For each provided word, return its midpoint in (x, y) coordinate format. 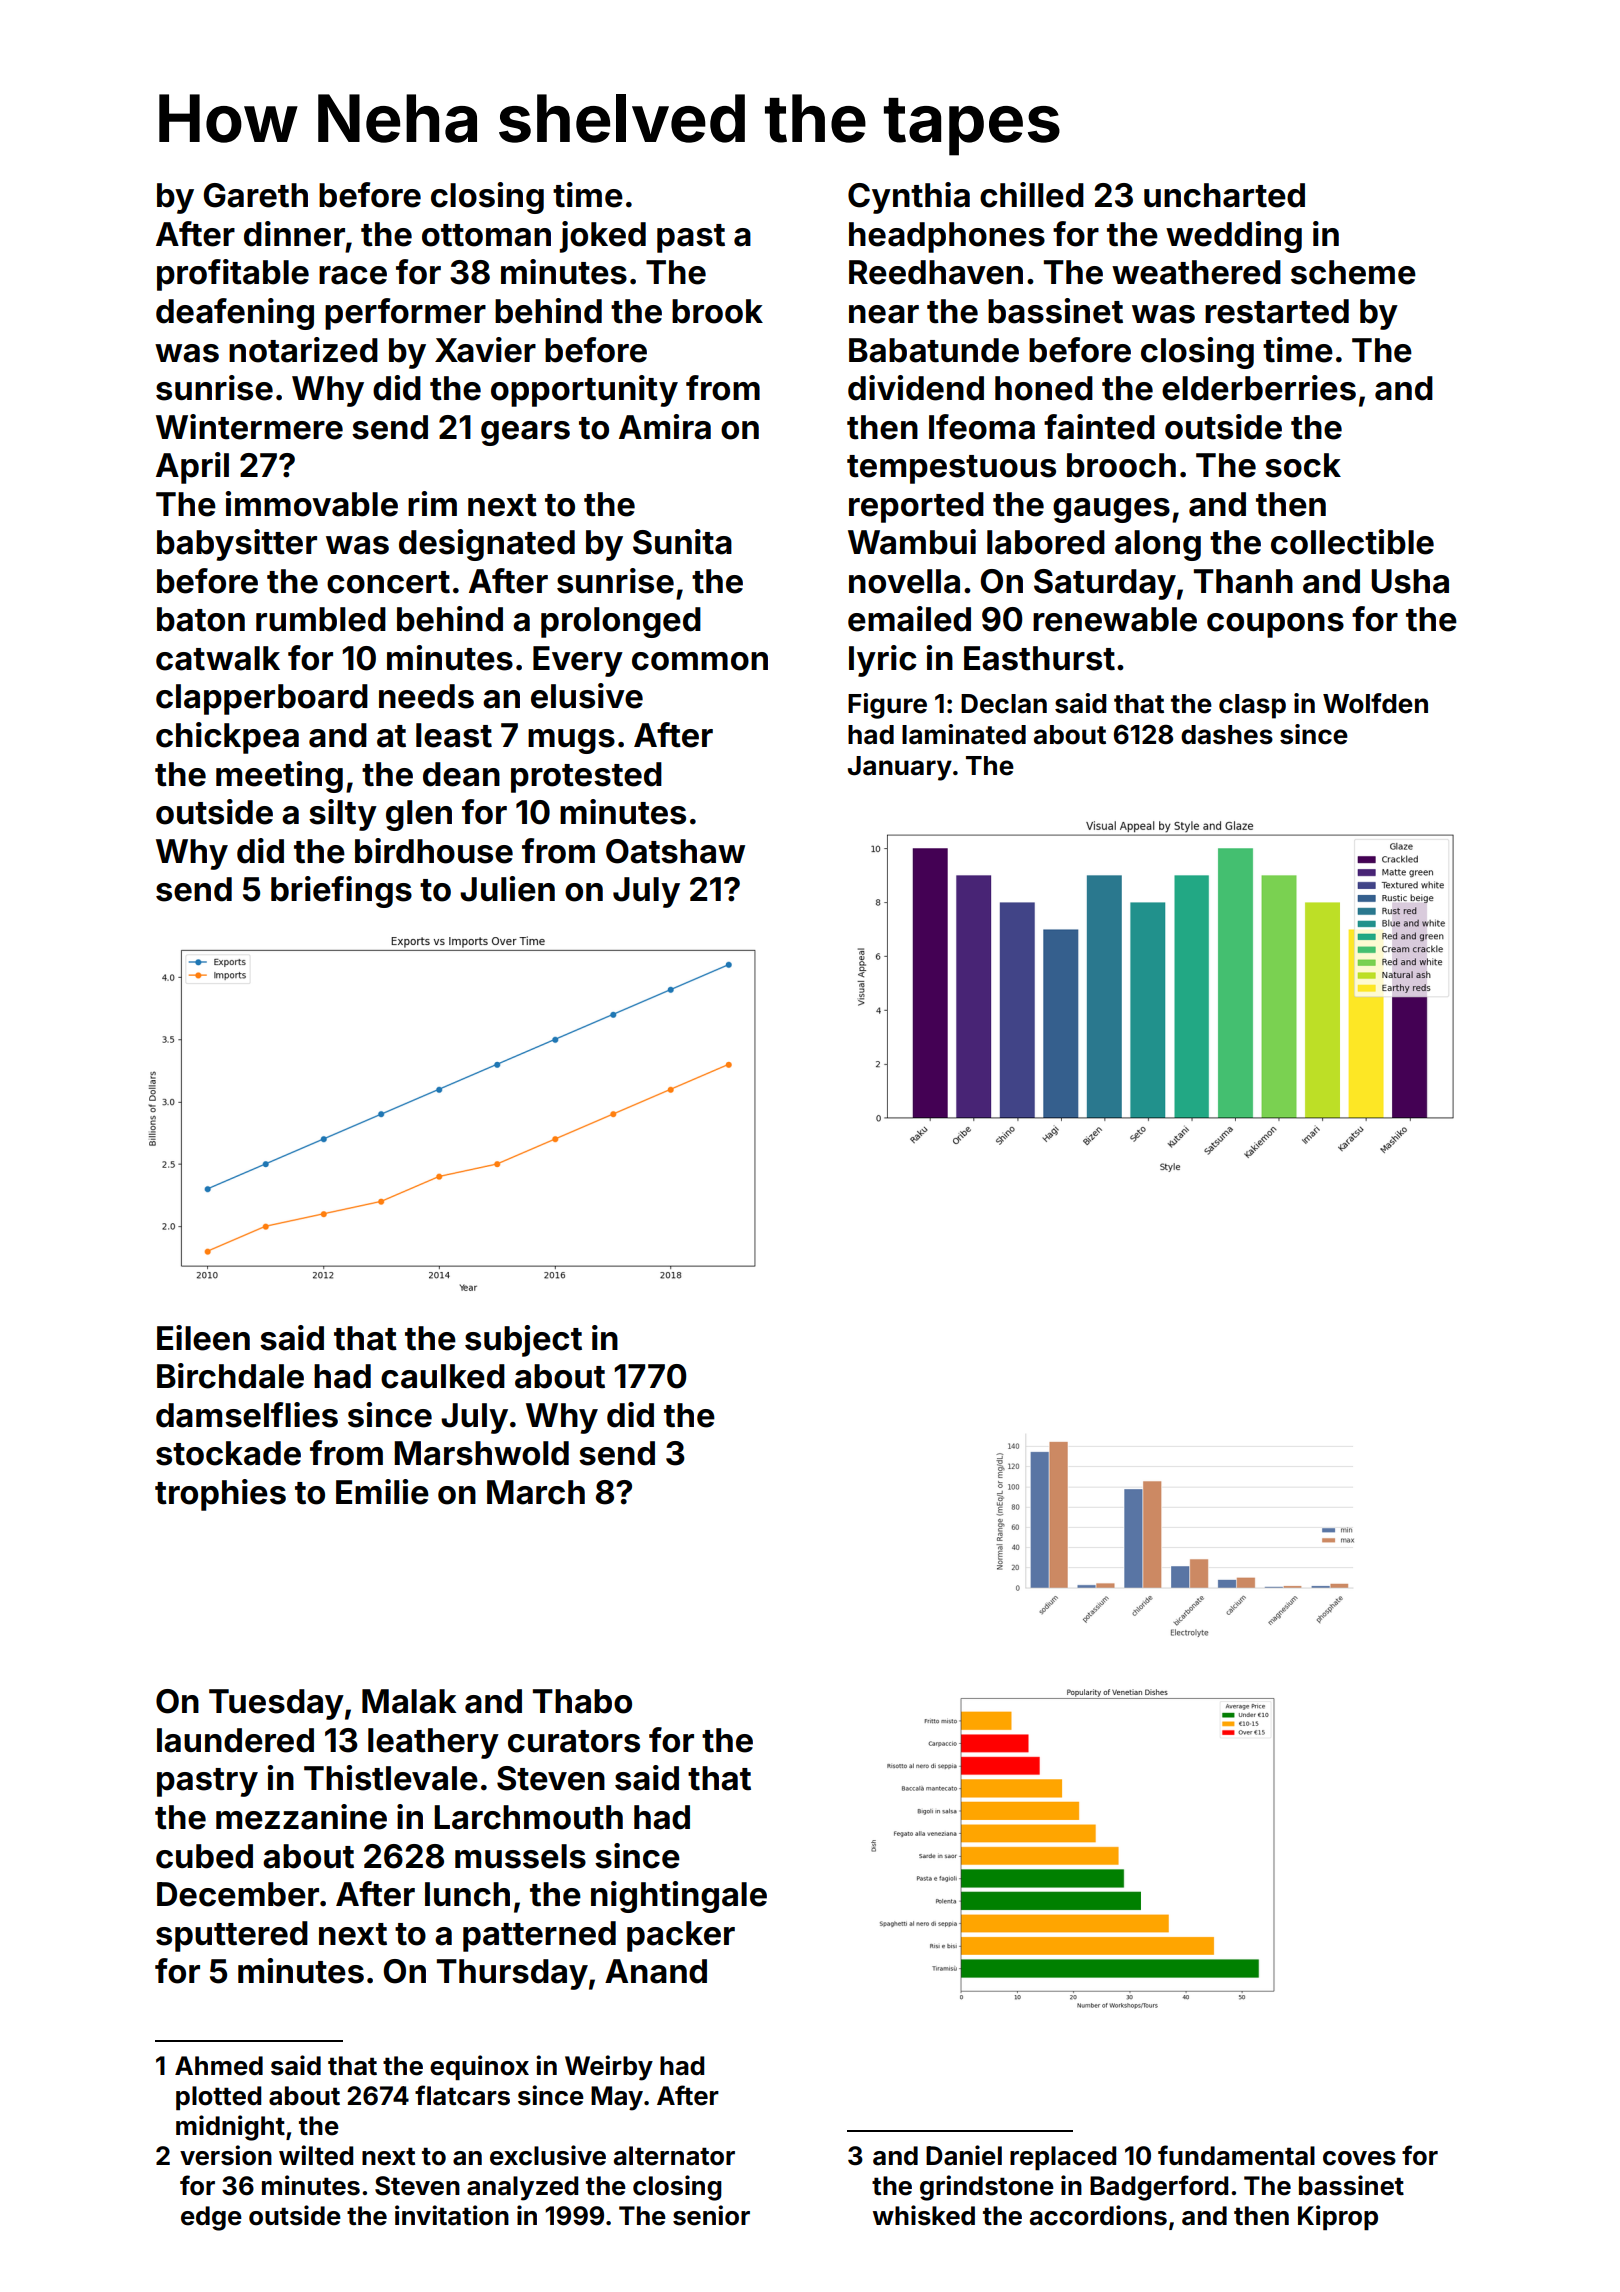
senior (711, 2215)
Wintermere (249, 427)
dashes (1227, 735)
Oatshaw (675, 851)
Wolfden (1375, 703)
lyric (882, 661)
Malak (409, 1701)
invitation (452, 2215)
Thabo (582, 1701)
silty (343, 815)
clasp (1252, 706)
